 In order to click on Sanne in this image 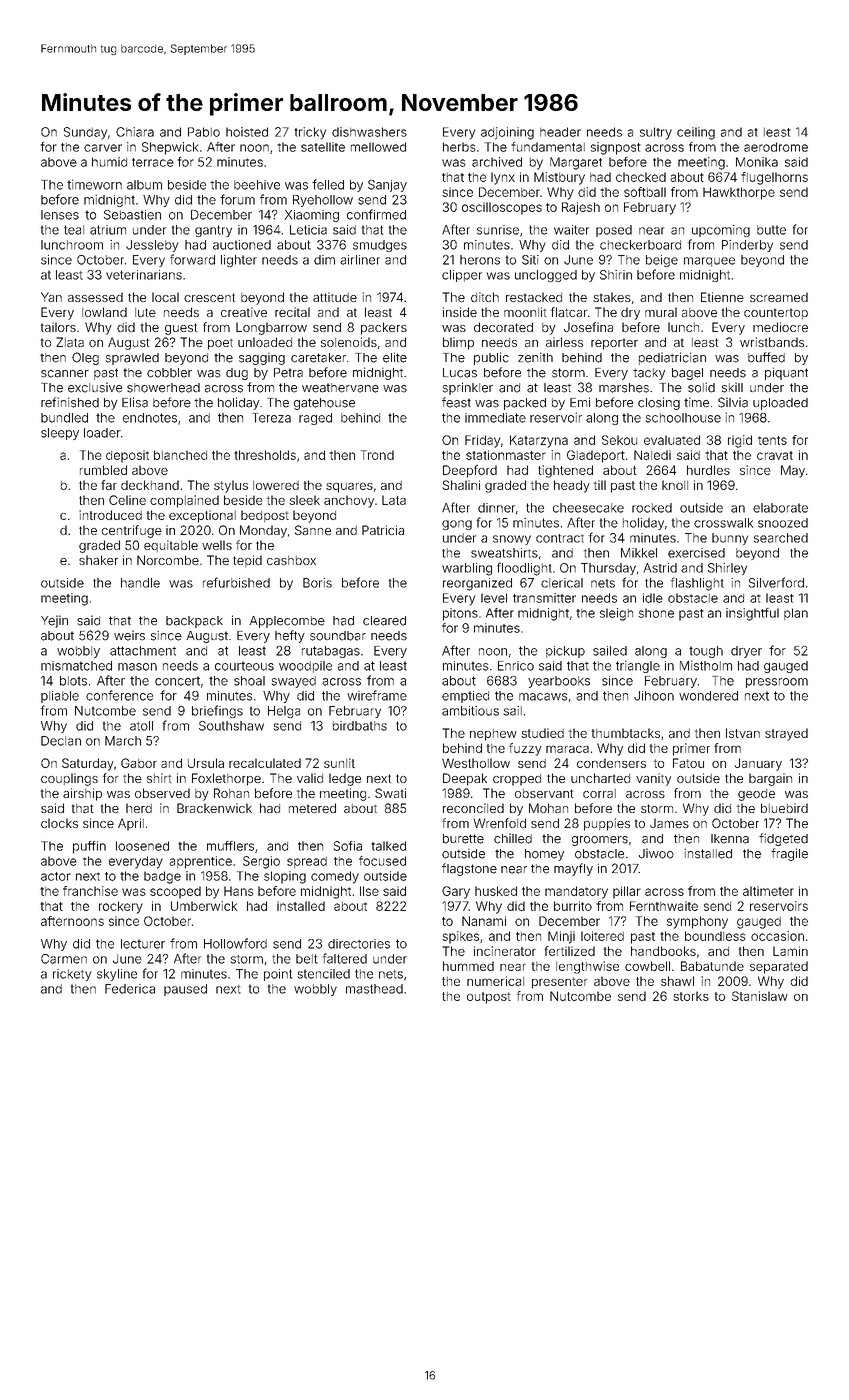, I will do `click(313, 530)`.
